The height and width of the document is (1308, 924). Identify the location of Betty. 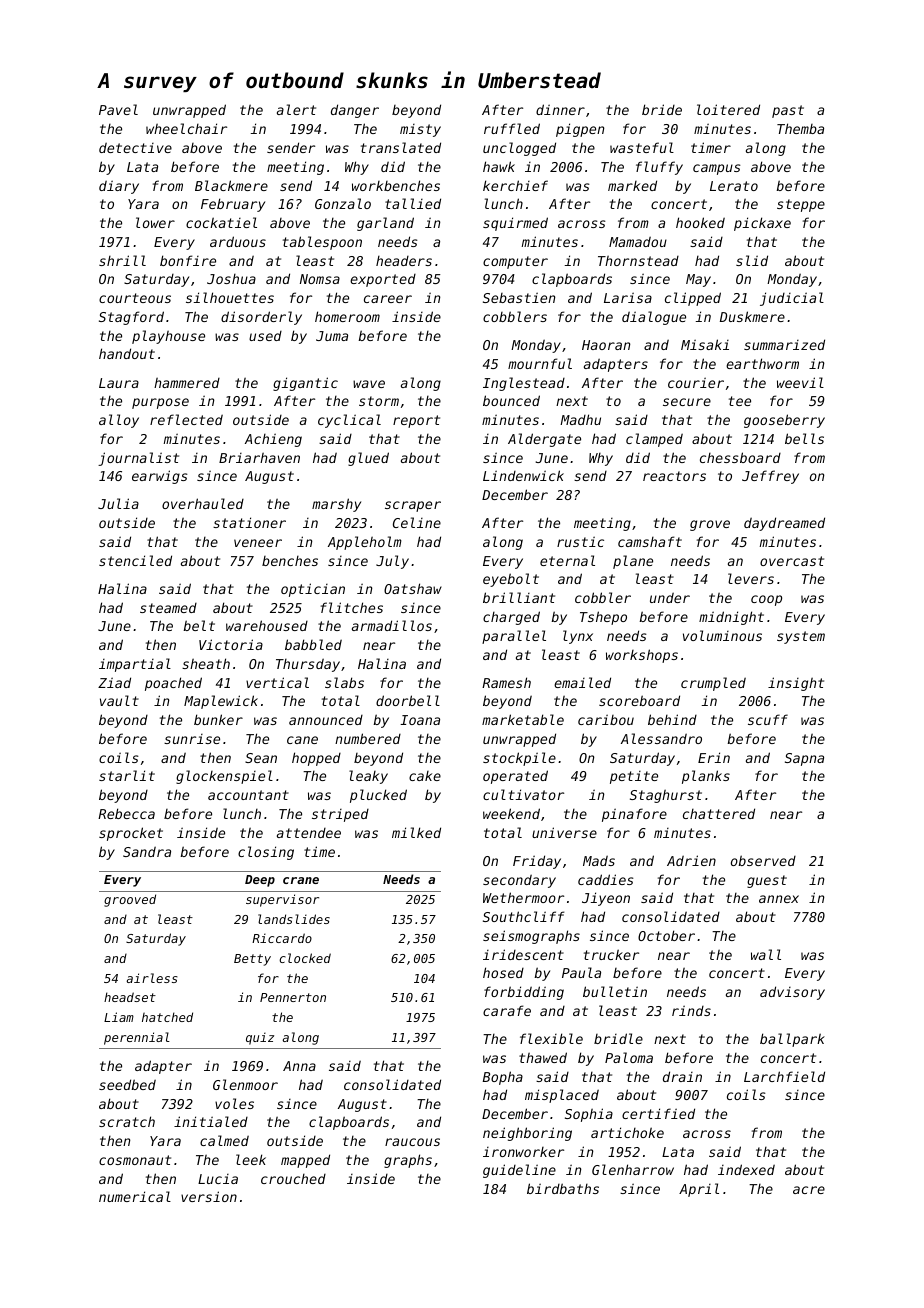
(252, 960).
